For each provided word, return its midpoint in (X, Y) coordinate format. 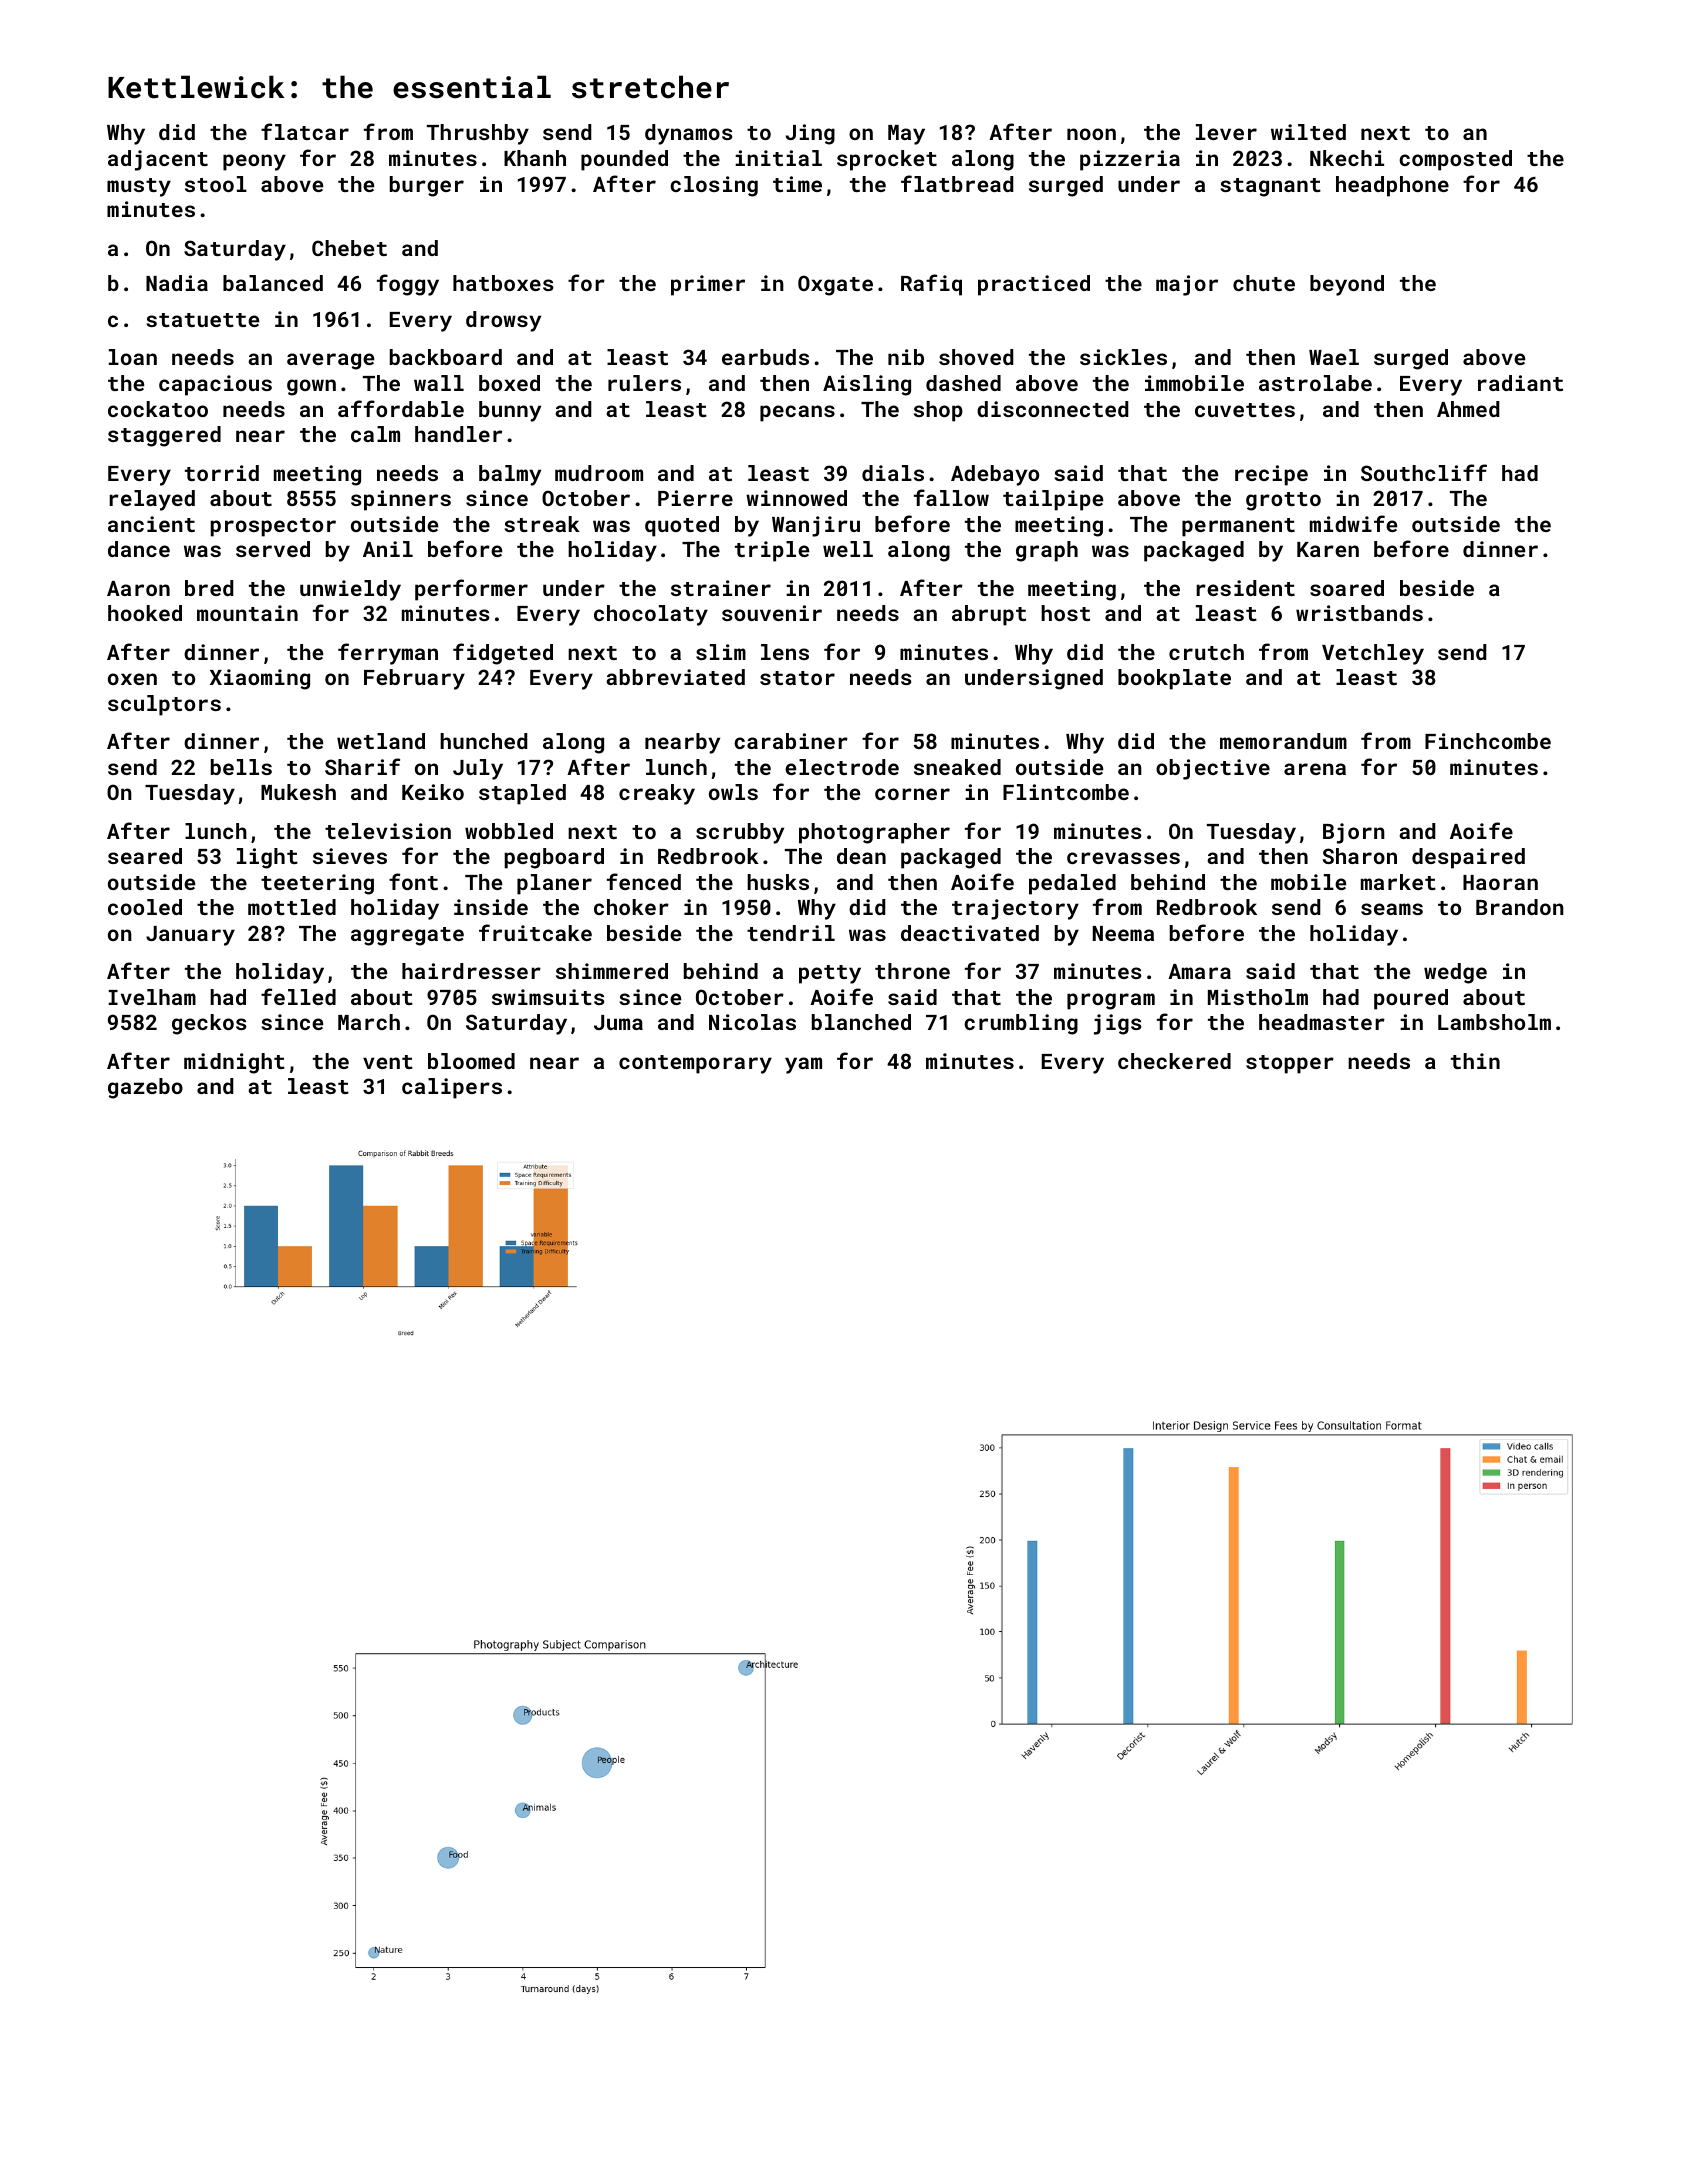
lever (1226, 132)
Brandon (1520, 907)
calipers (452, 1088)
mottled (292, 907)
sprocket (887, 160)
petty (830, 974)
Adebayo (995, 475)
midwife (1353, 523)
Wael (1334, 357)
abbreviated (675, 677)
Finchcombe (1488, 741)
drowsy (503, 321)
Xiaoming (260, 679)
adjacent (158, 160)
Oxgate (835, 285)
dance (139, 549)
